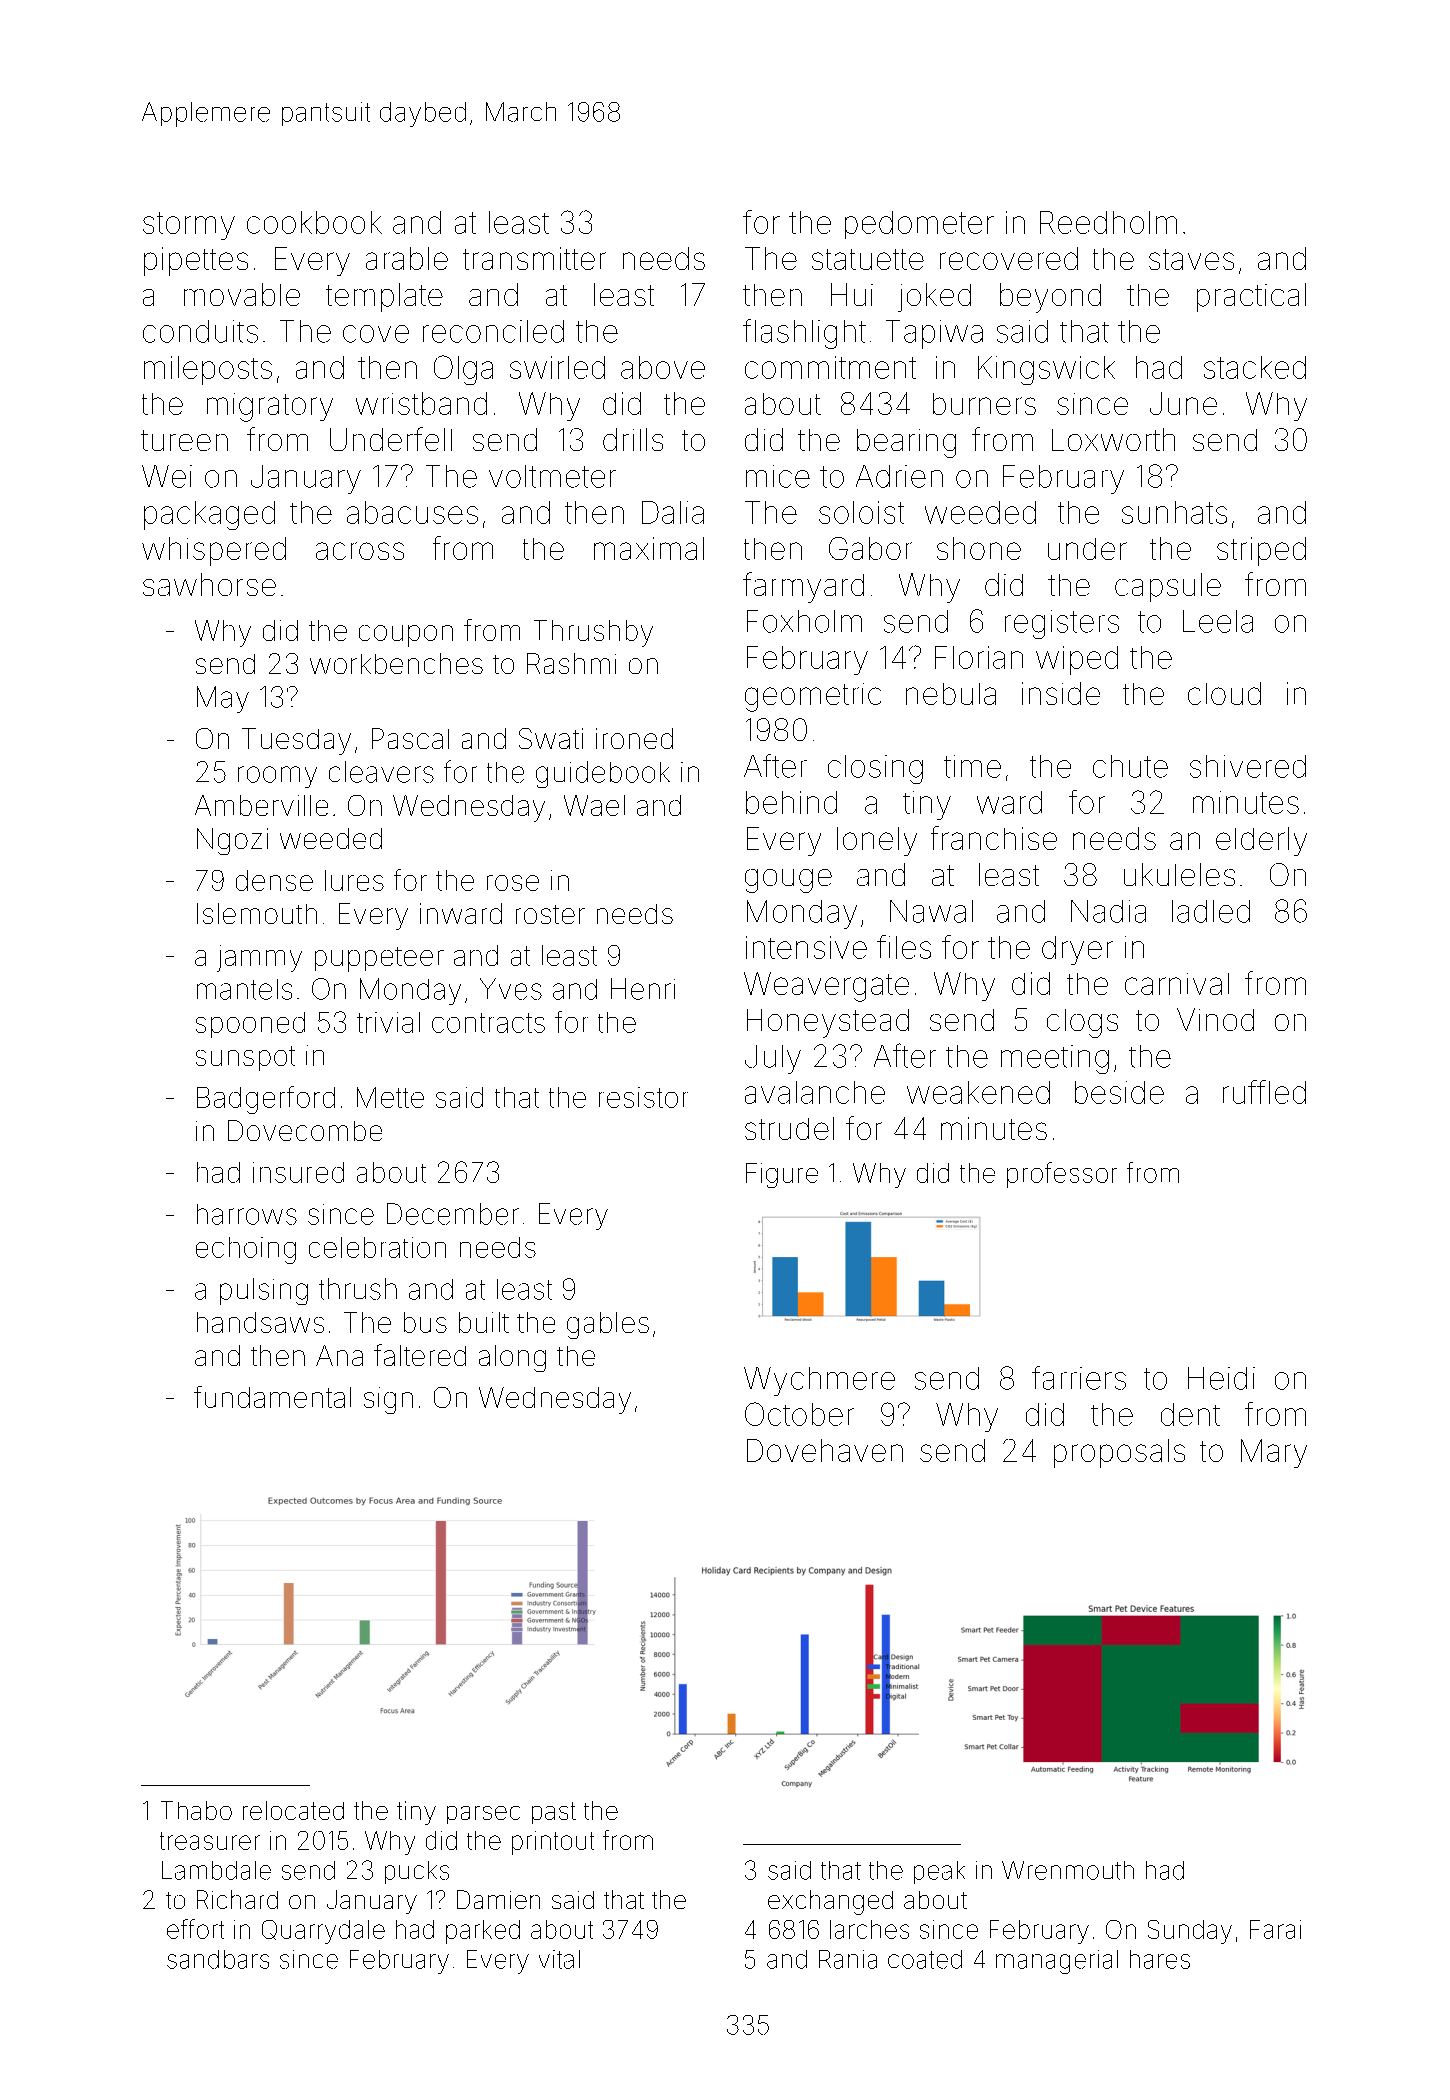 The height and width of the screenshot is (2100, 1450). I want to click on strudel, so click(789, 1128).
